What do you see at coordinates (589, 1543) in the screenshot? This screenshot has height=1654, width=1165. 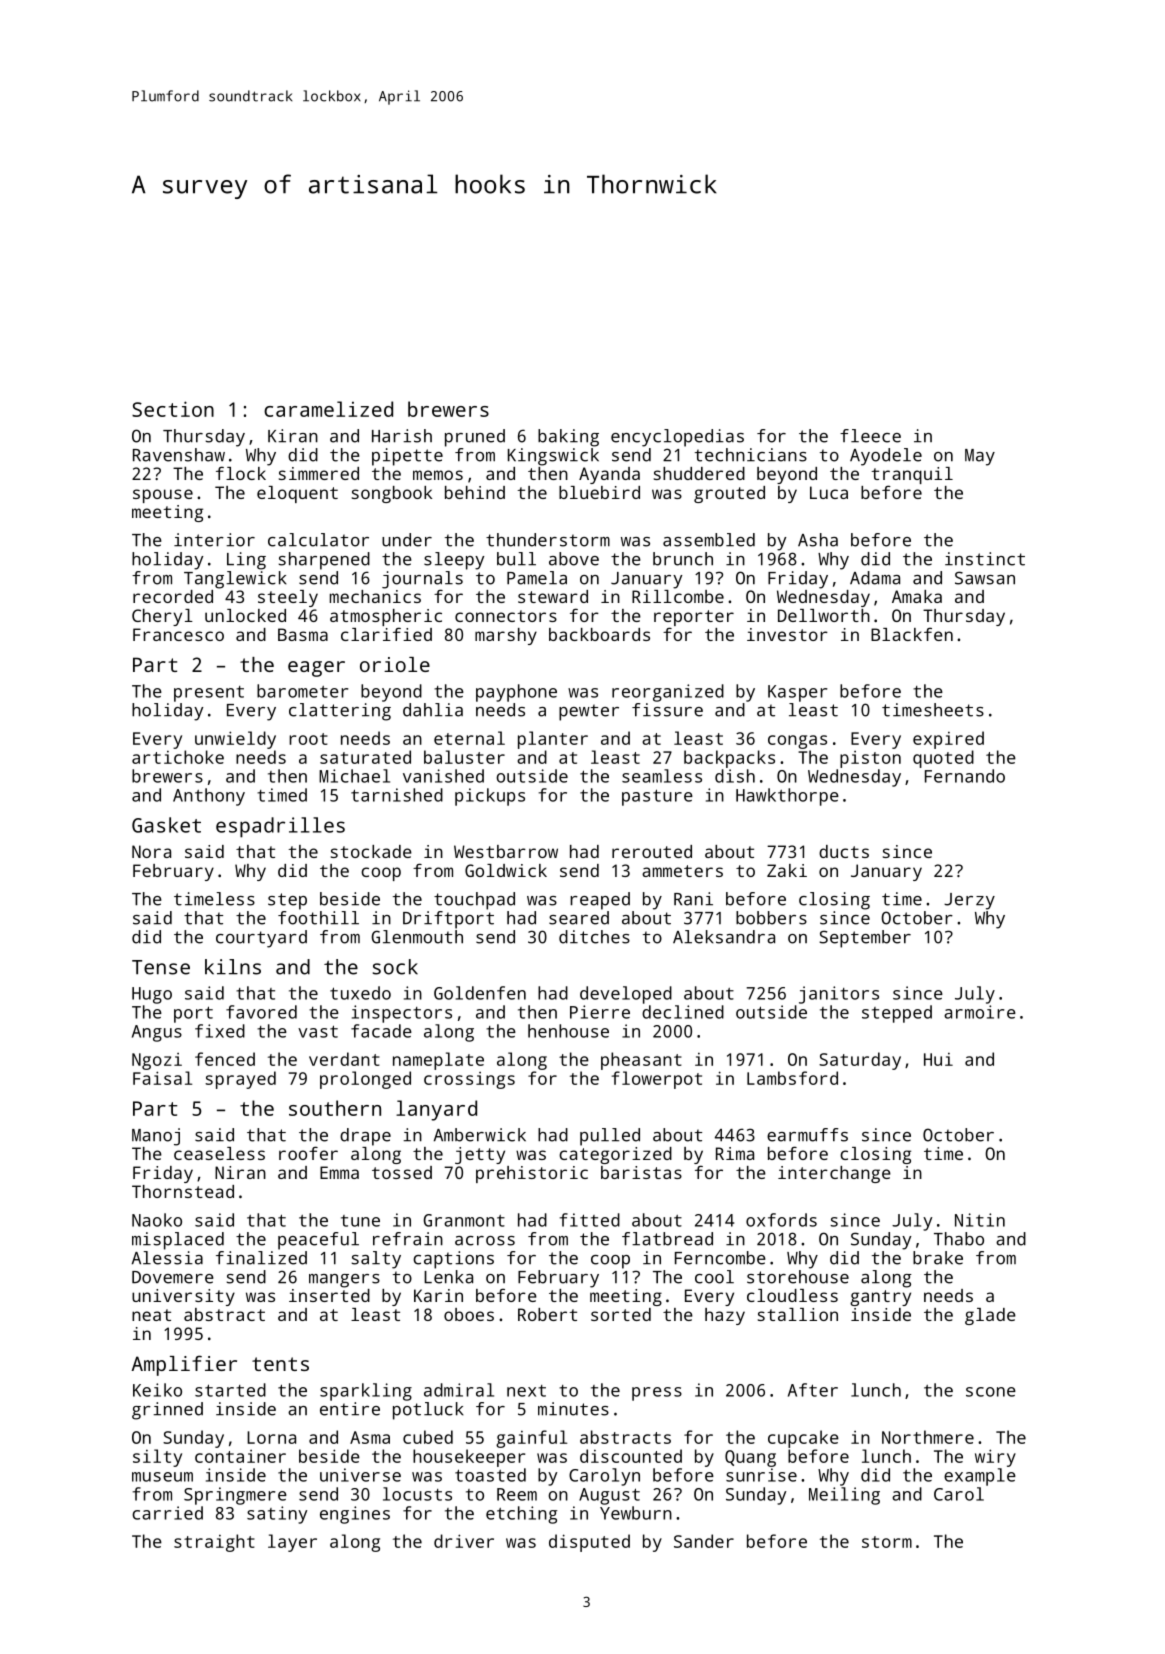 I see `disputed` at bounding box center [589, 1543].
